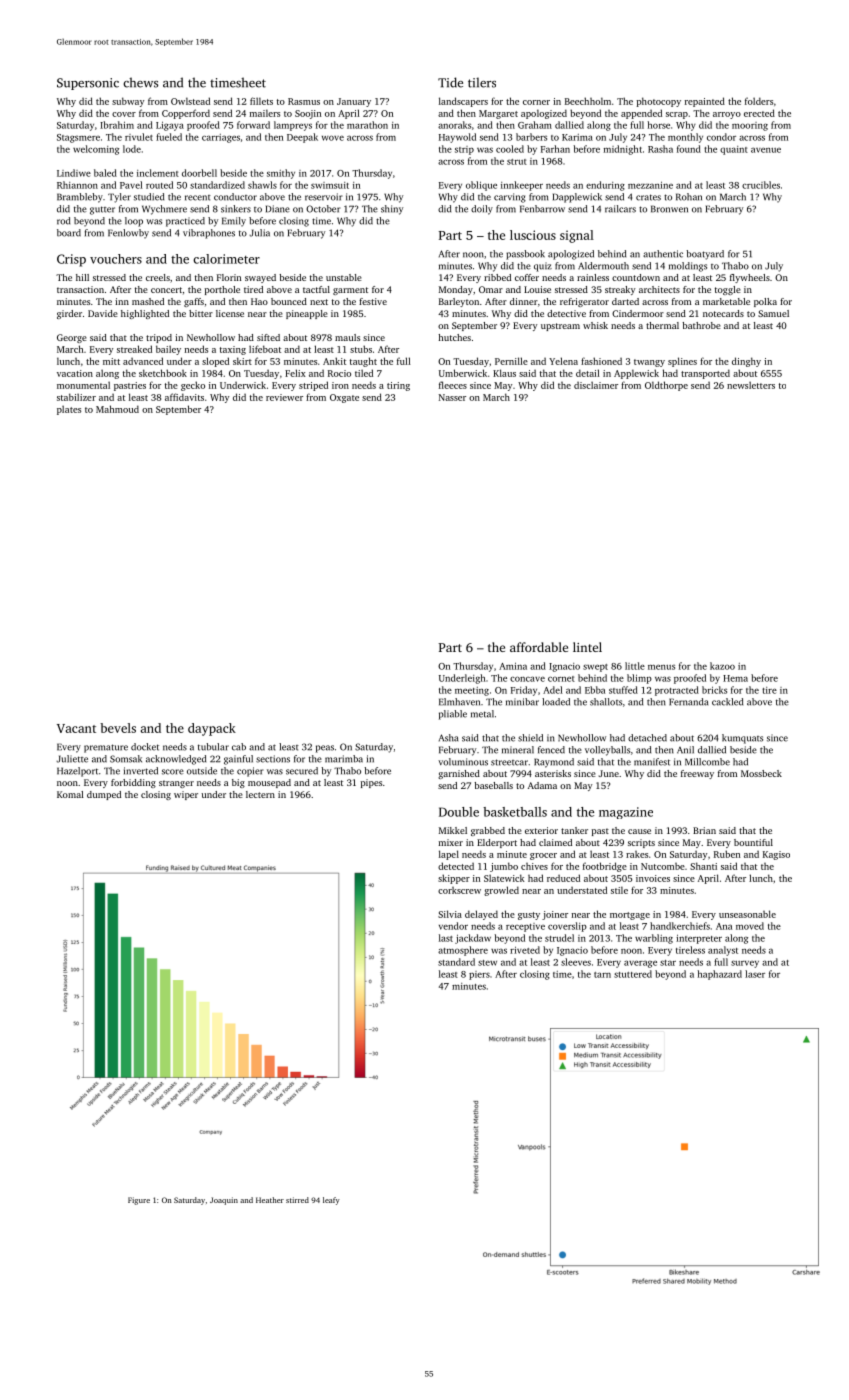 This page has width=849, height=1400. I want to click on thermal, so click(662, 325).
